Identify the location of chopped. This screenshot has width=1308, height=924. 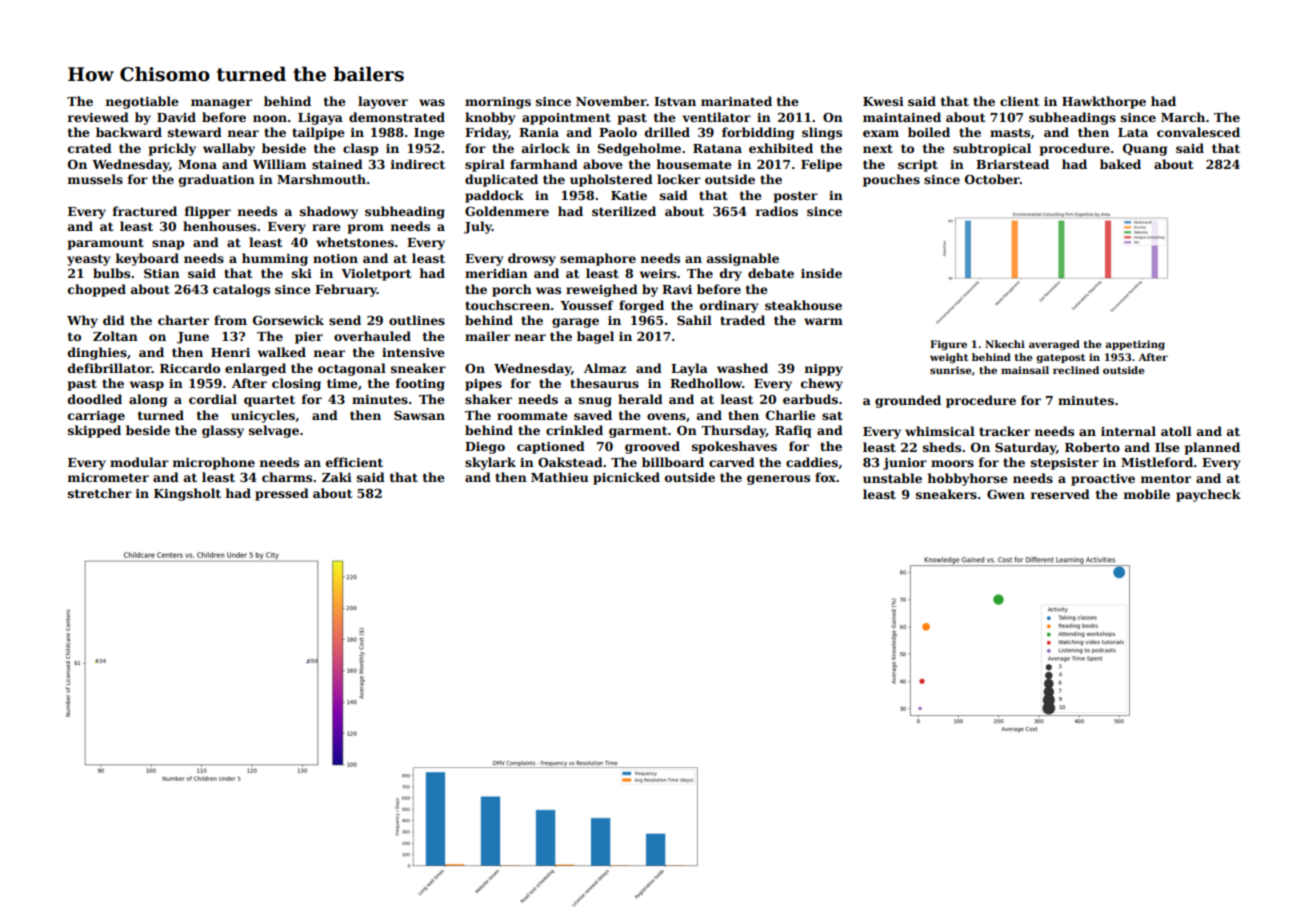
(97, 290).
